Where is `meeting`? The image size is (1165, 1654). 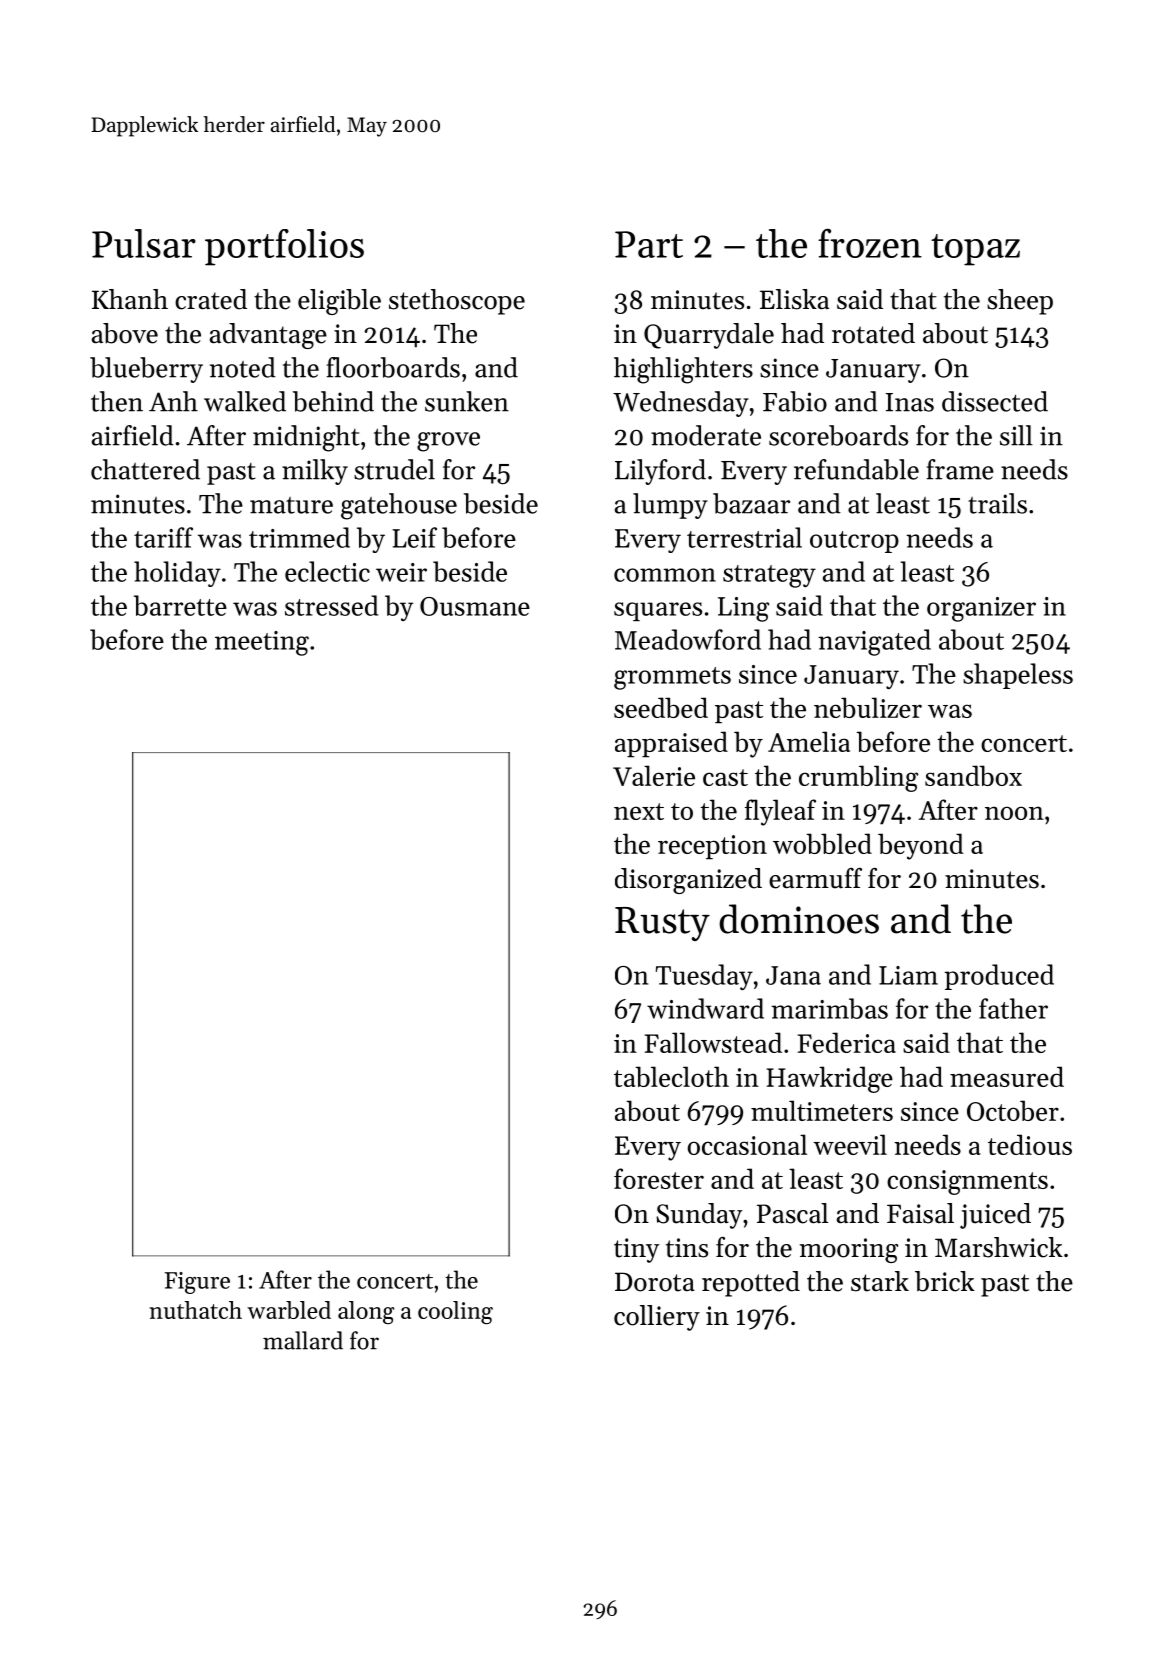 meeting is located at coordinates (262, 643).
